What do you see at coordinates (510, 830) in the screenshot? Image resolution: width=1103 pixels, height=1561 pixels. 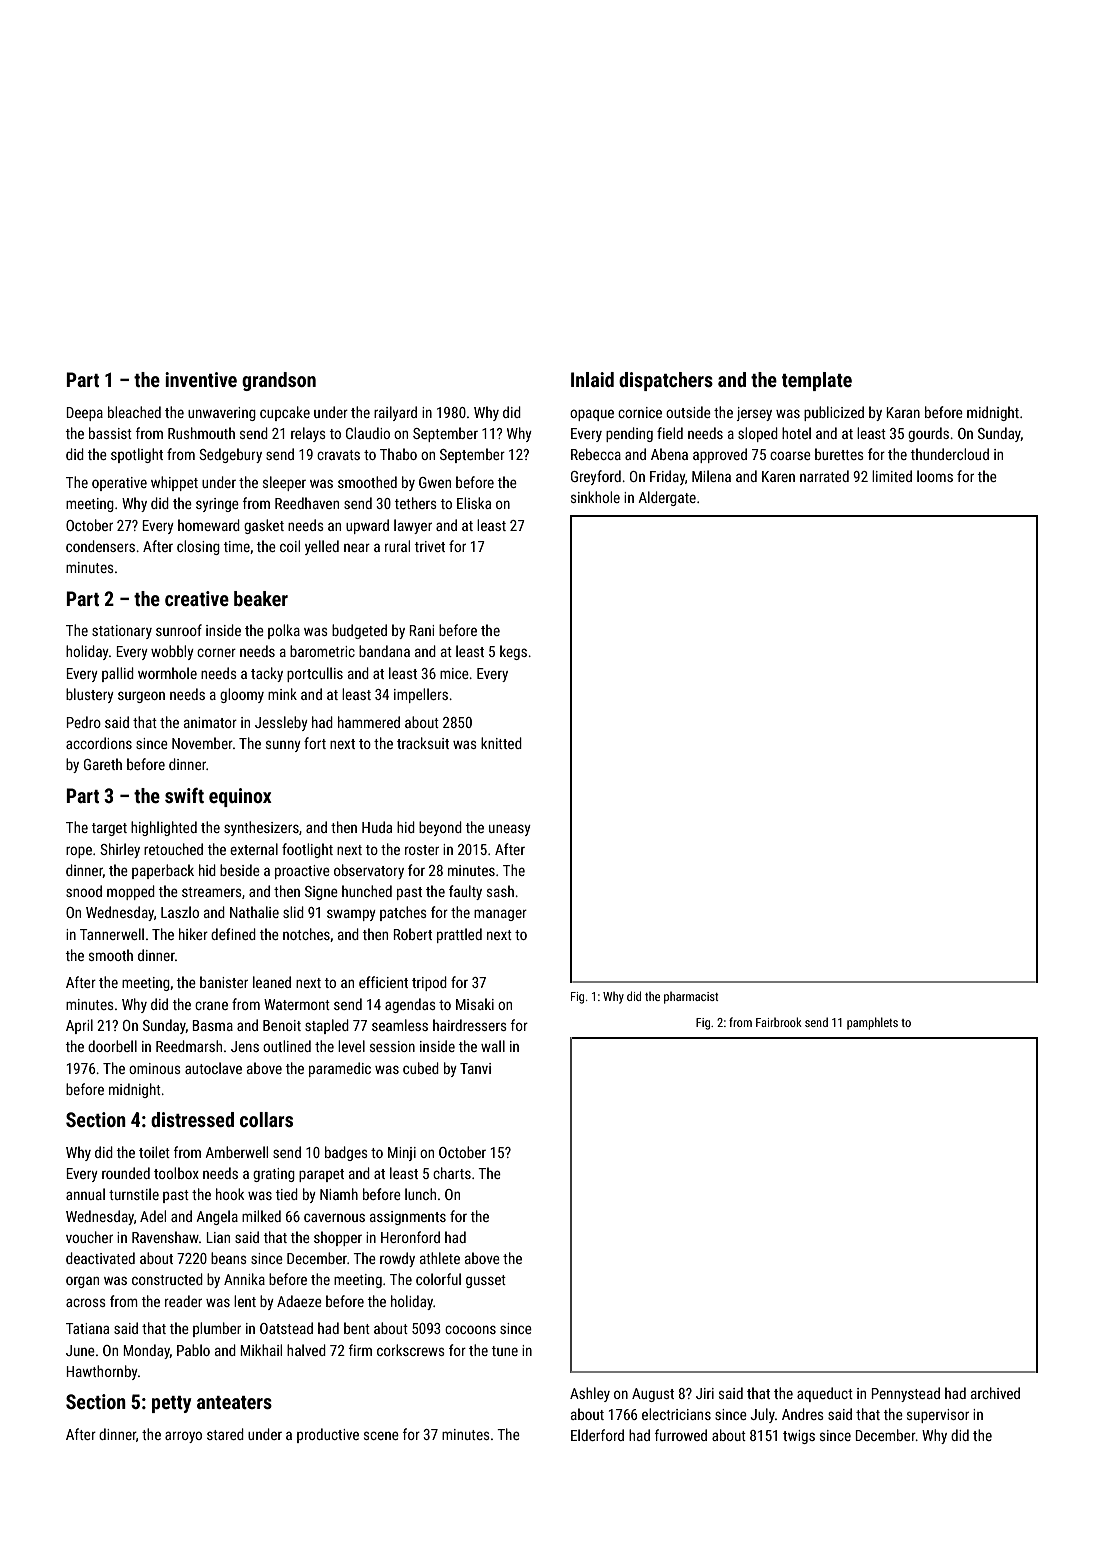 I see `uneasy` at bounding box center [510, 830].
